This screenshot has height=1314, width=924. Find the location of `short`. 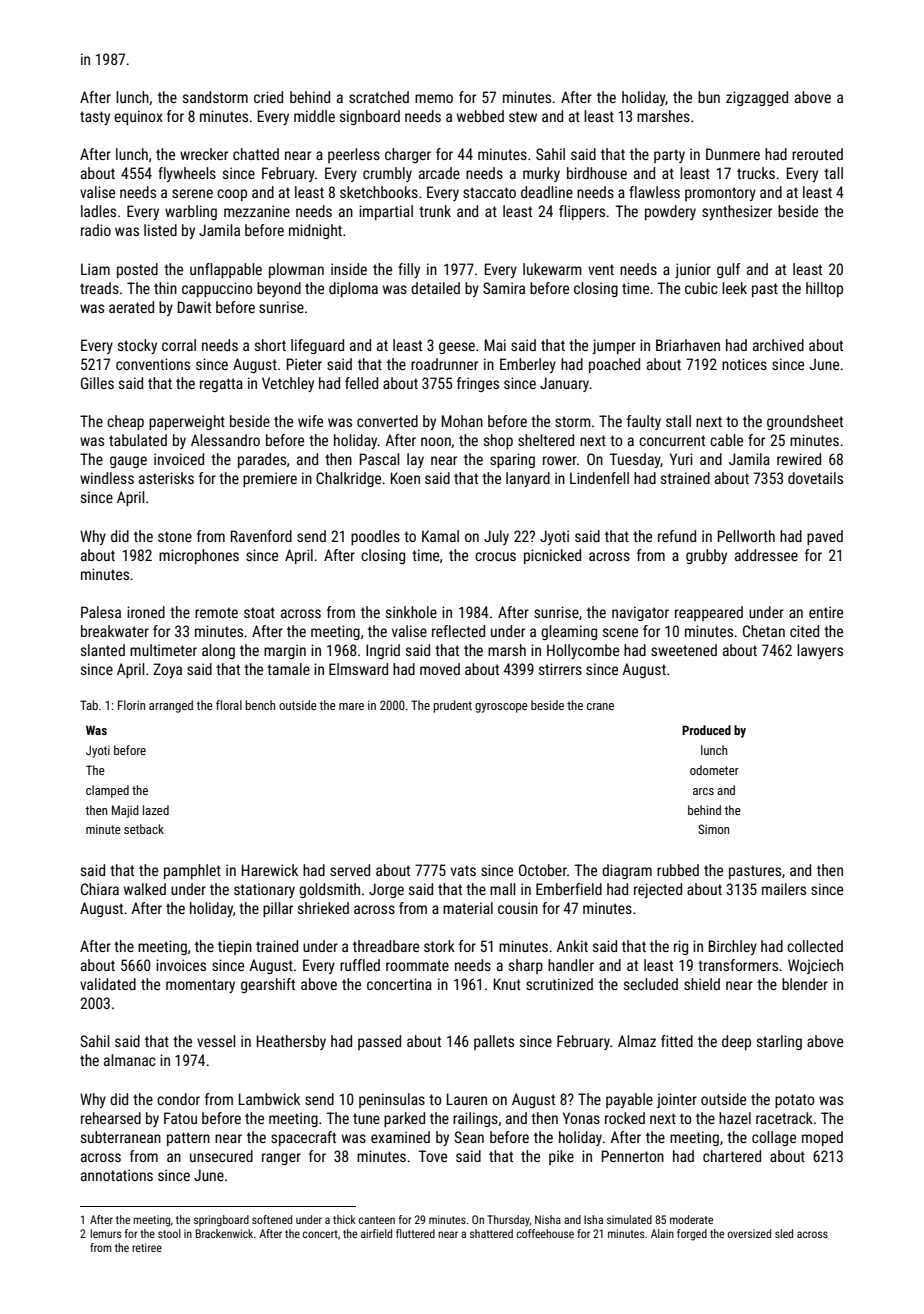

short is located at coordinates (270, 345).
